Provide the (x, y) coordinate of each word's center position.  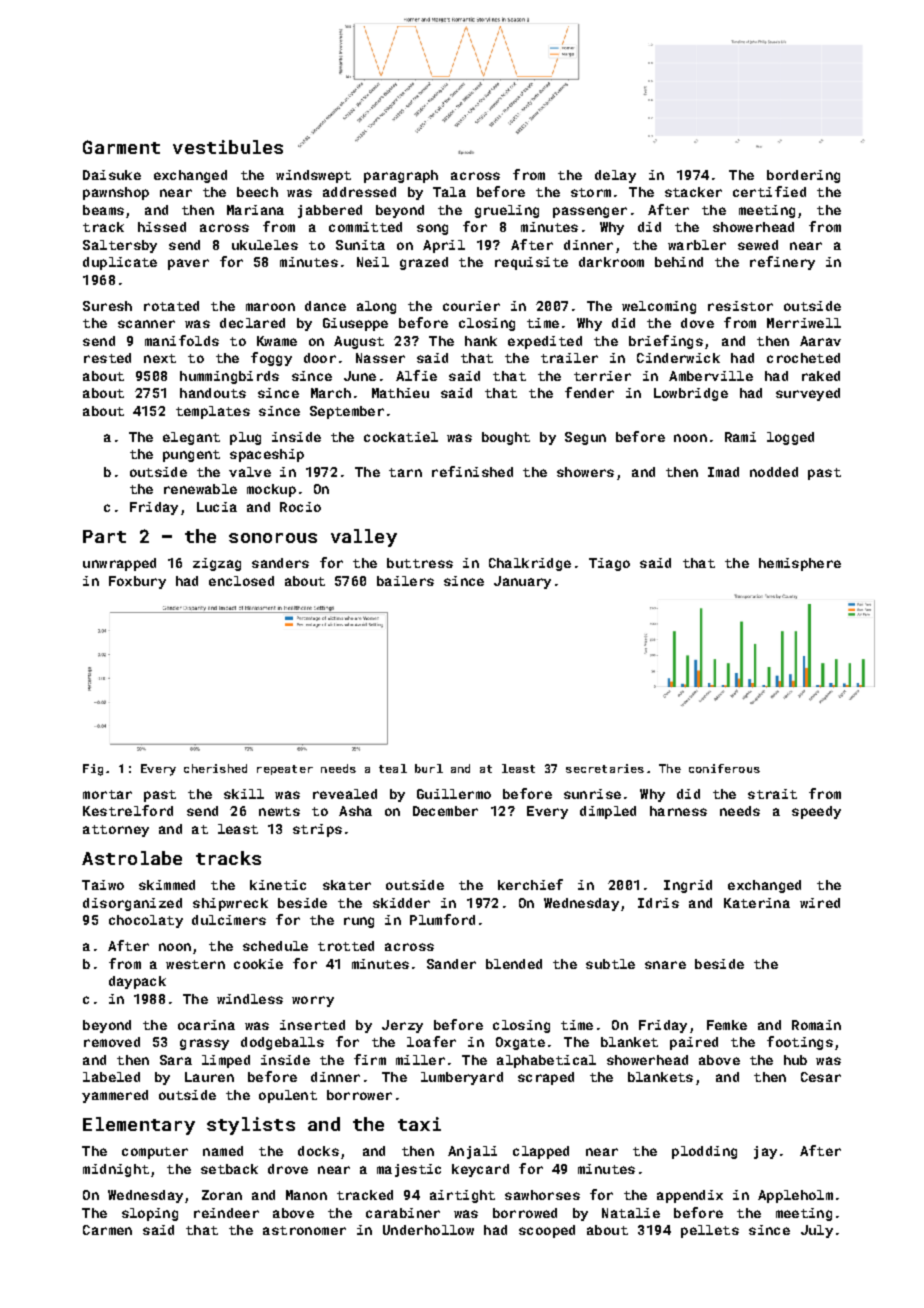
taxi (419, 1124)
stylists (251, 1126)
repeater (285, 770)
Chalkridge (530, 564)
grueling (507, 211)
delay (615, 176)
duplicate (120, 263)
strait (772, 794)
